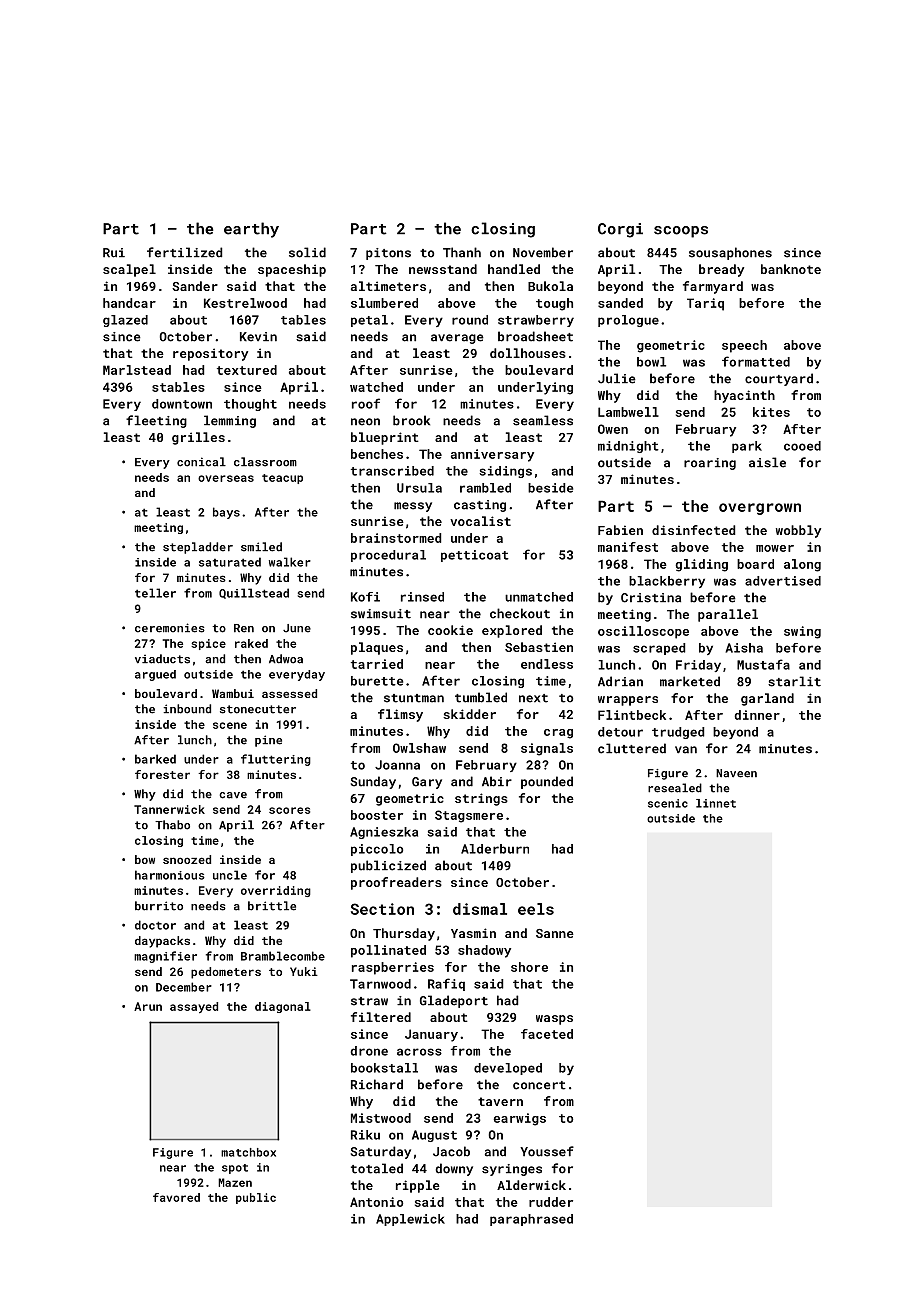 Image resolution: width=924 pixels, height=1308 pixels. What do you see at coordinates (462, 252) in the screenshot?
I see `Thanh` at bounding box center [462, 252].
